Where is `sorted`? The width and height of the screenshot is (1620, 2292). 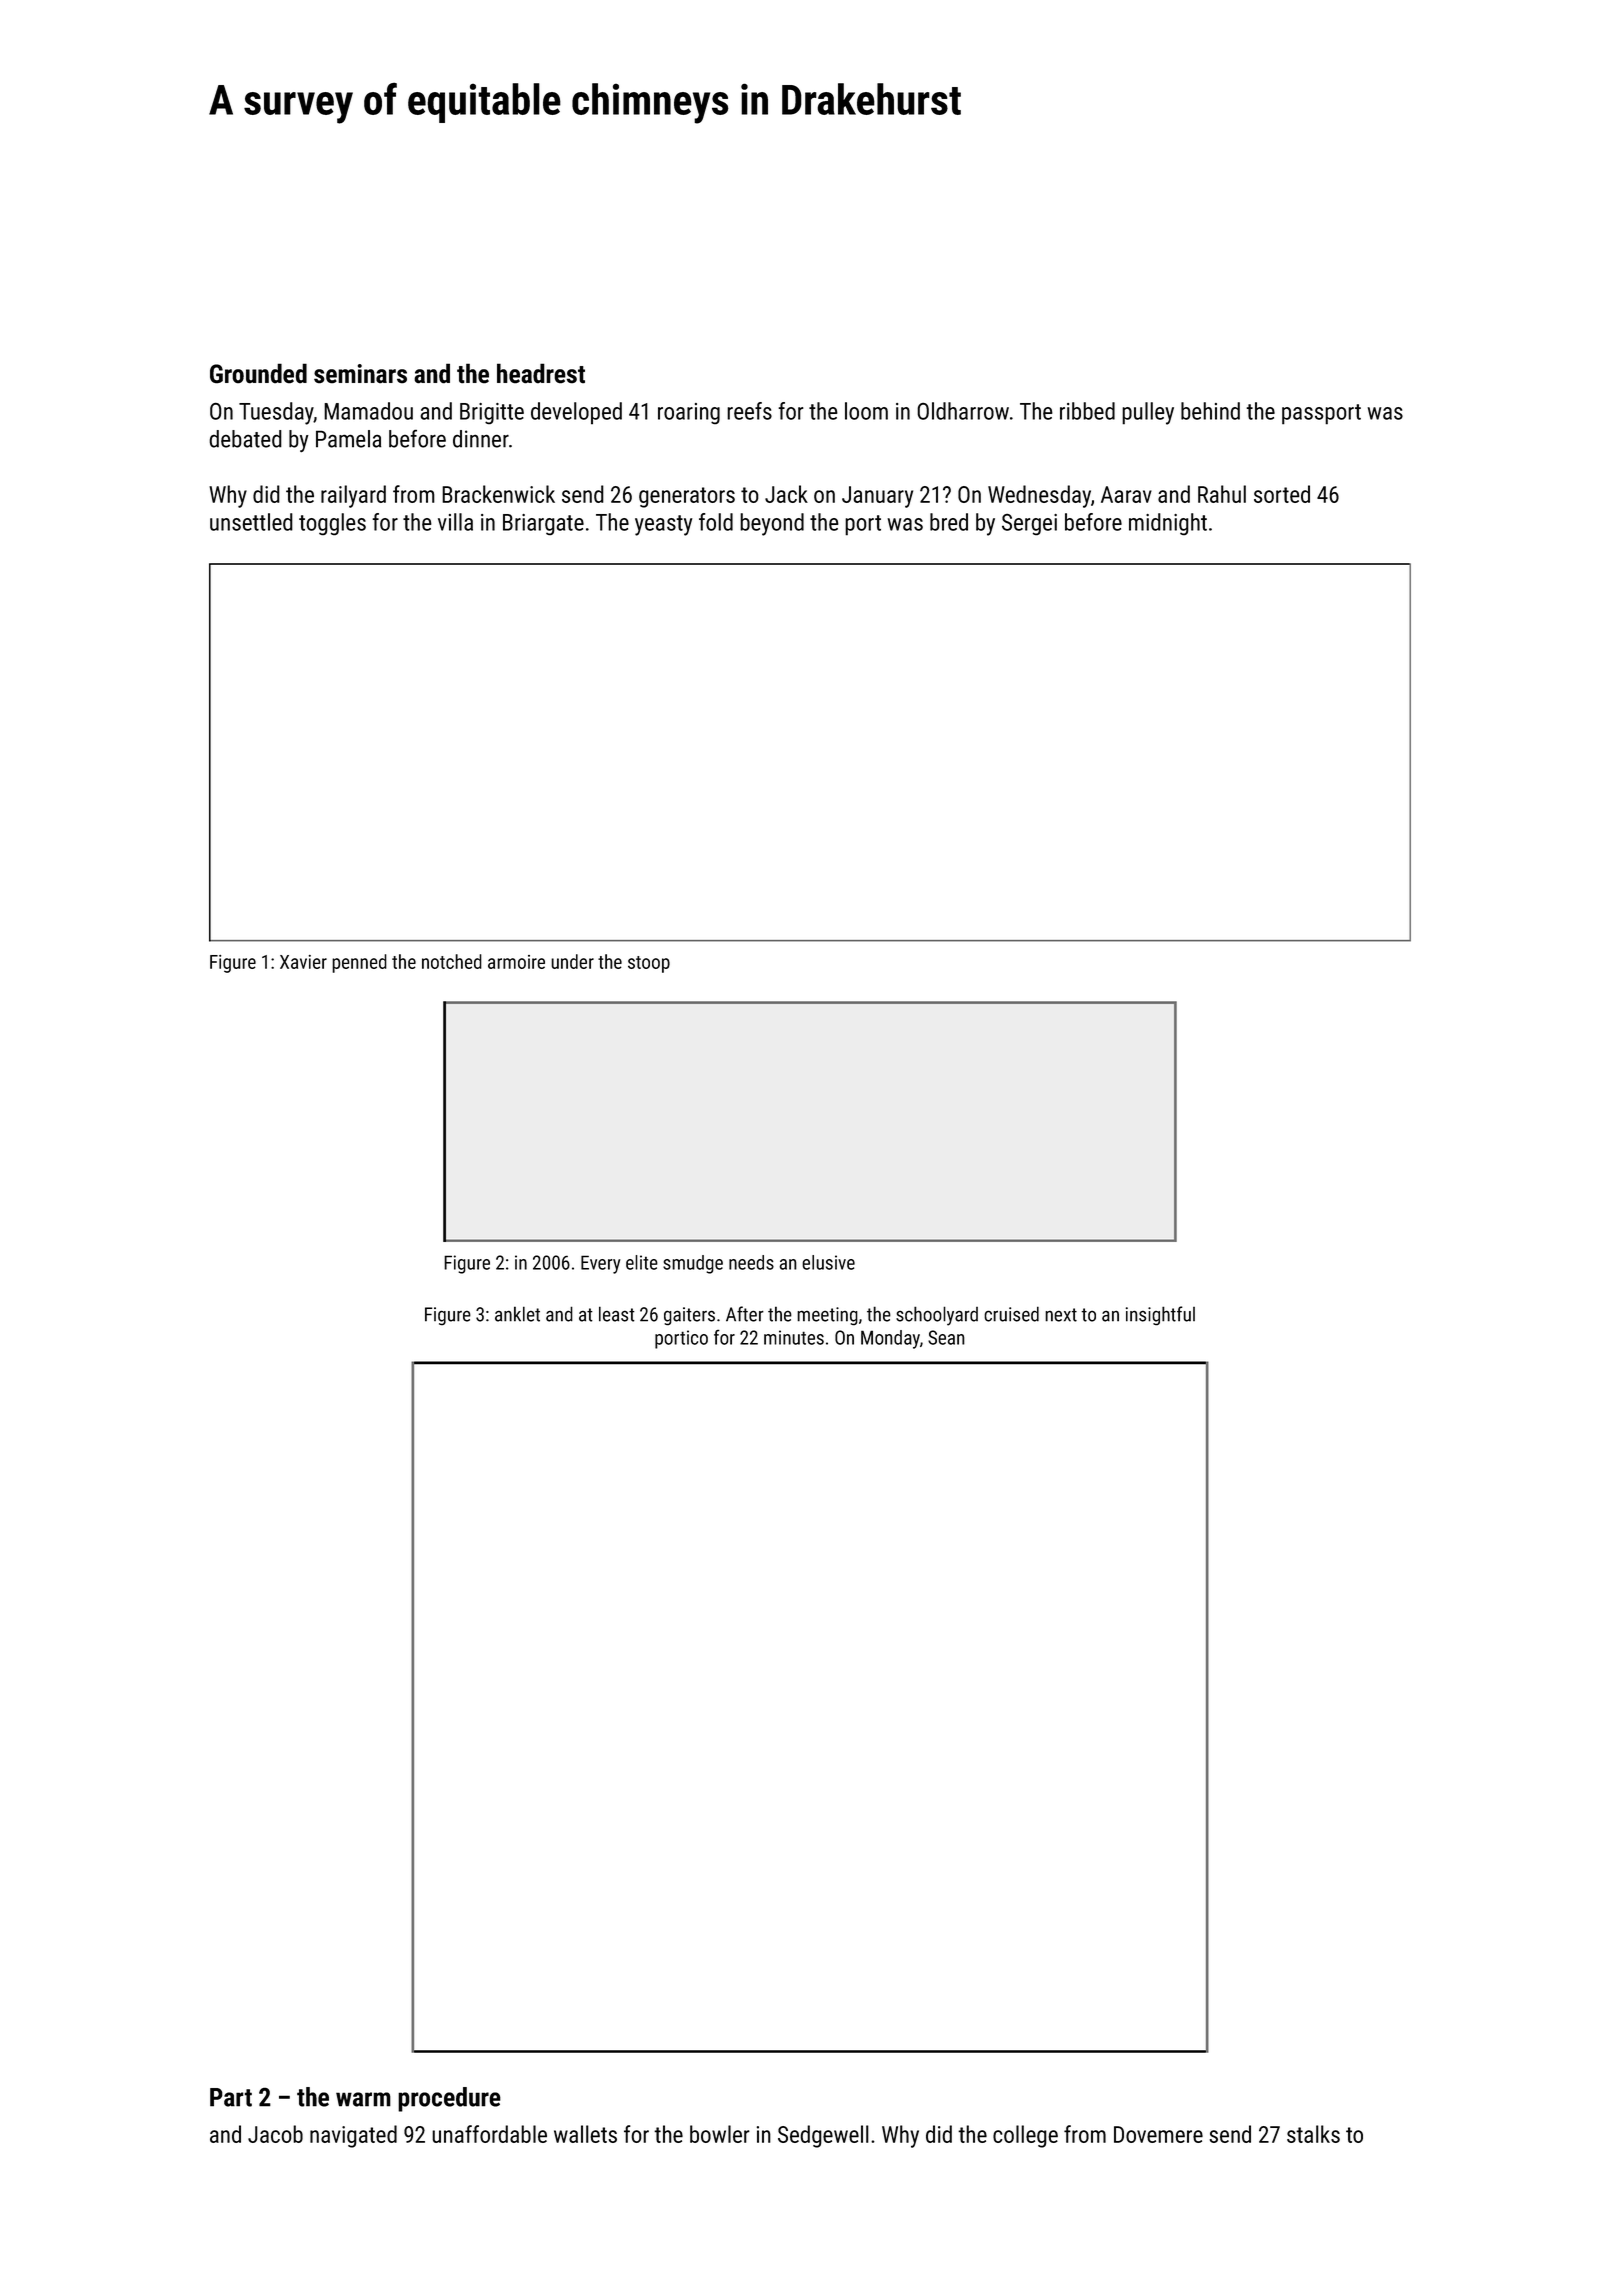 sorted is located at coordinates (1282, 494).
